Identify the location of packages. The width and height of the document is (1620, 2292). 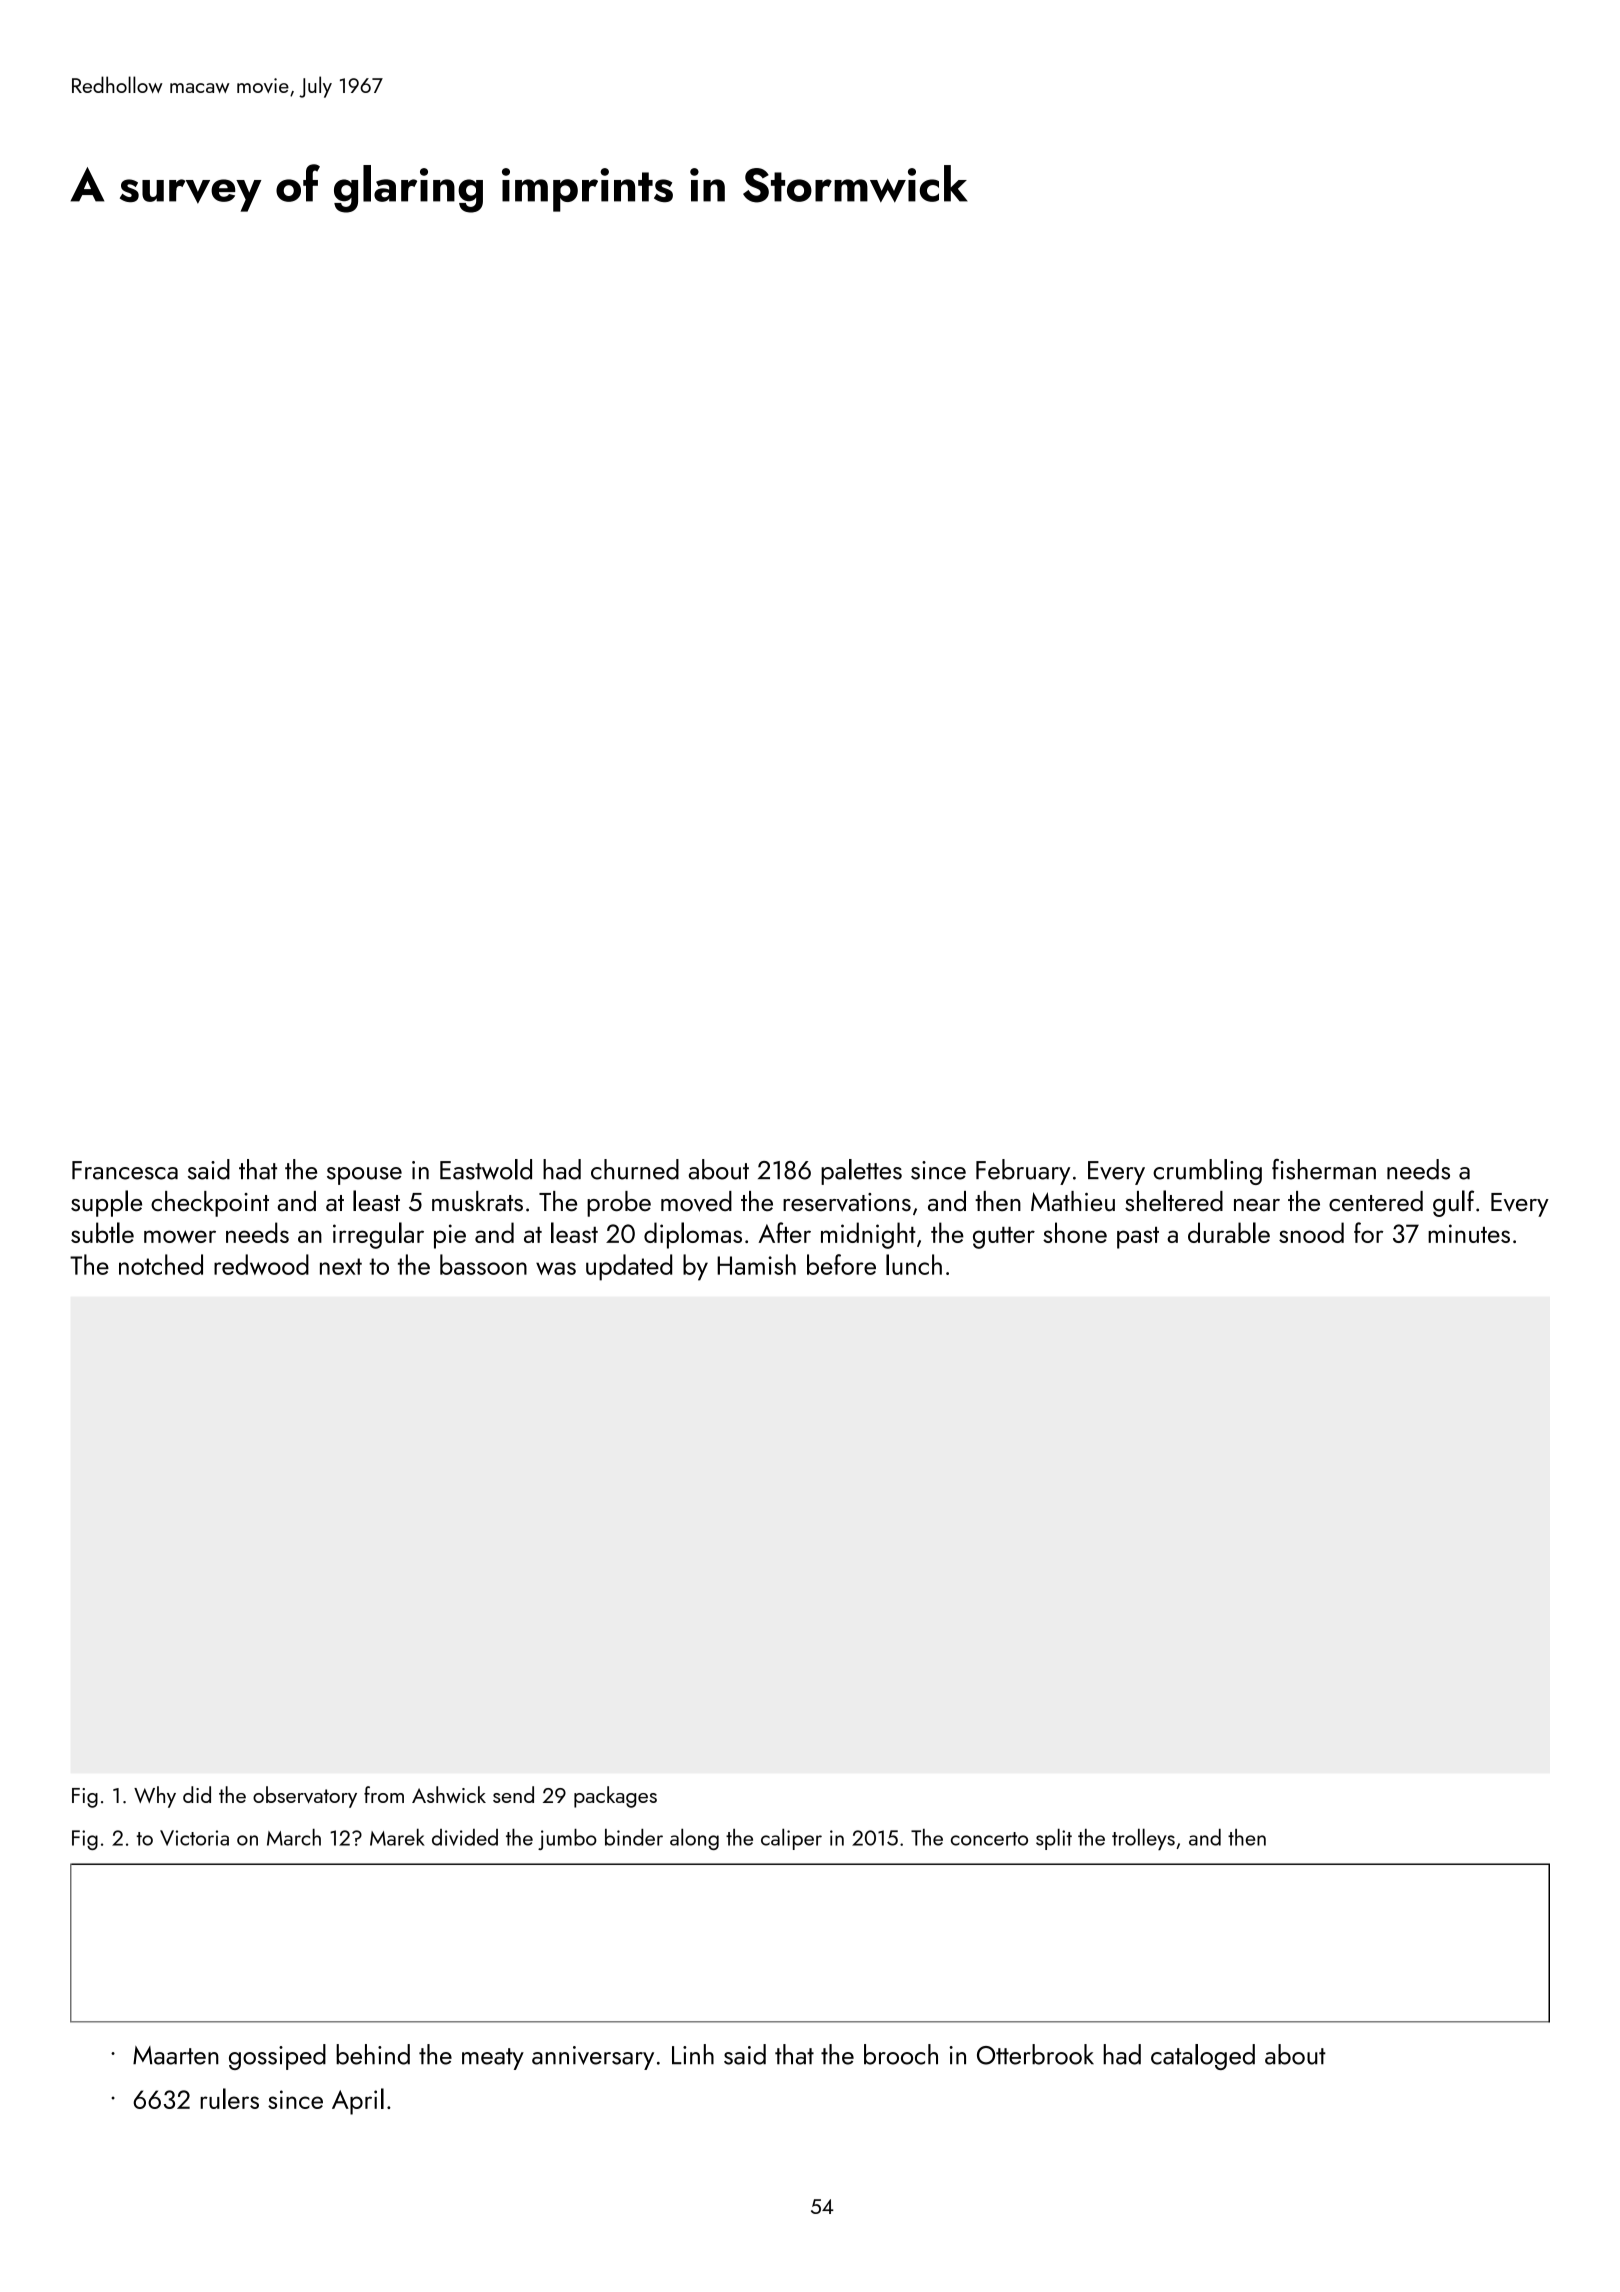
(615, 1797).
